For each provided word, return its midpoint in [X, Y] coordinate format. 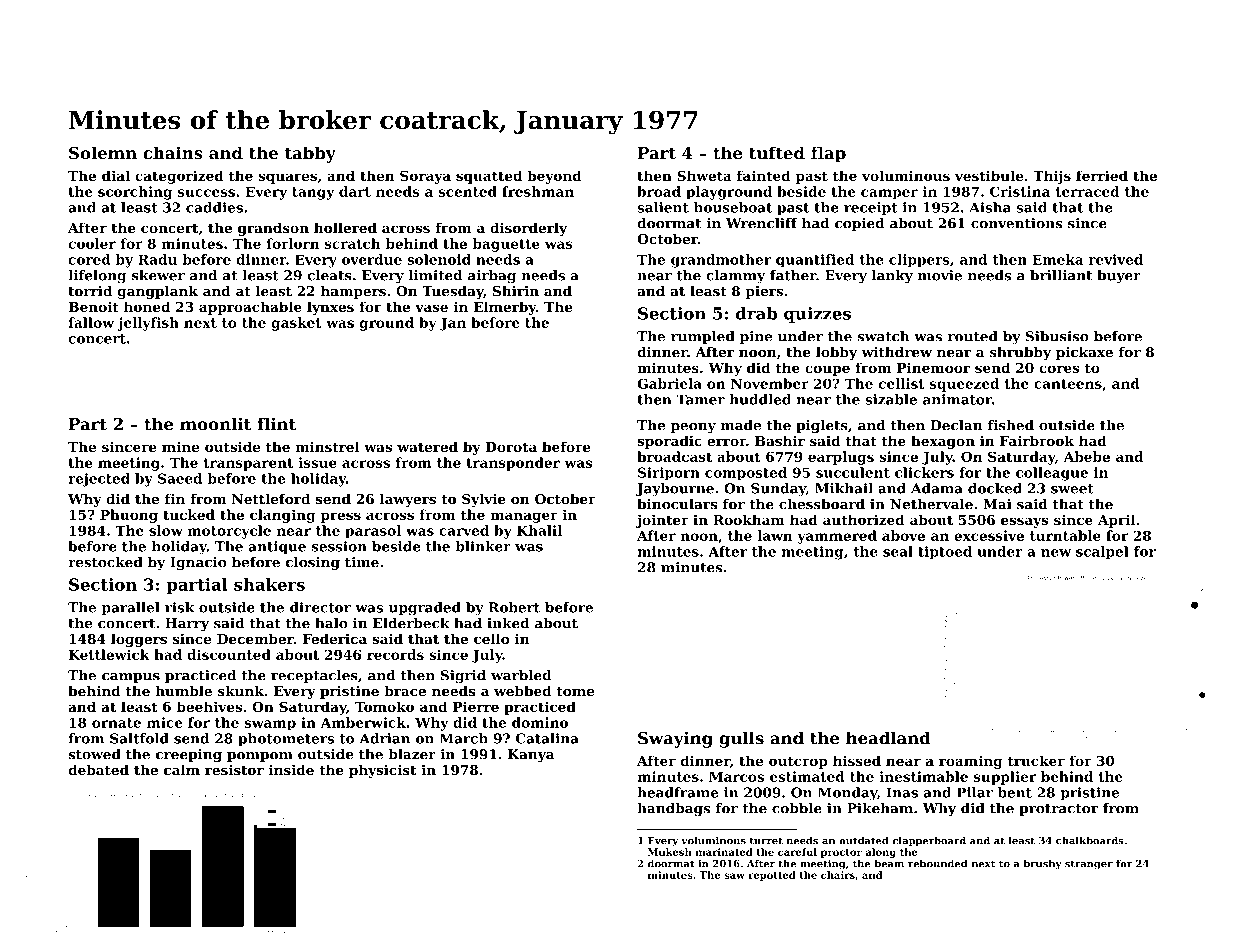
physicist [382, 771]
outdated [863, 840]
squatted [489, 177]
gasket [296, 324]
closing [313, 563]
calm [182, 769]
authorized [864, 519]
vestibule [989, 175]
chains [173, 153]
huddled [760, 399]
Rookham [749, 519]
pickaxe [1084, 353]
